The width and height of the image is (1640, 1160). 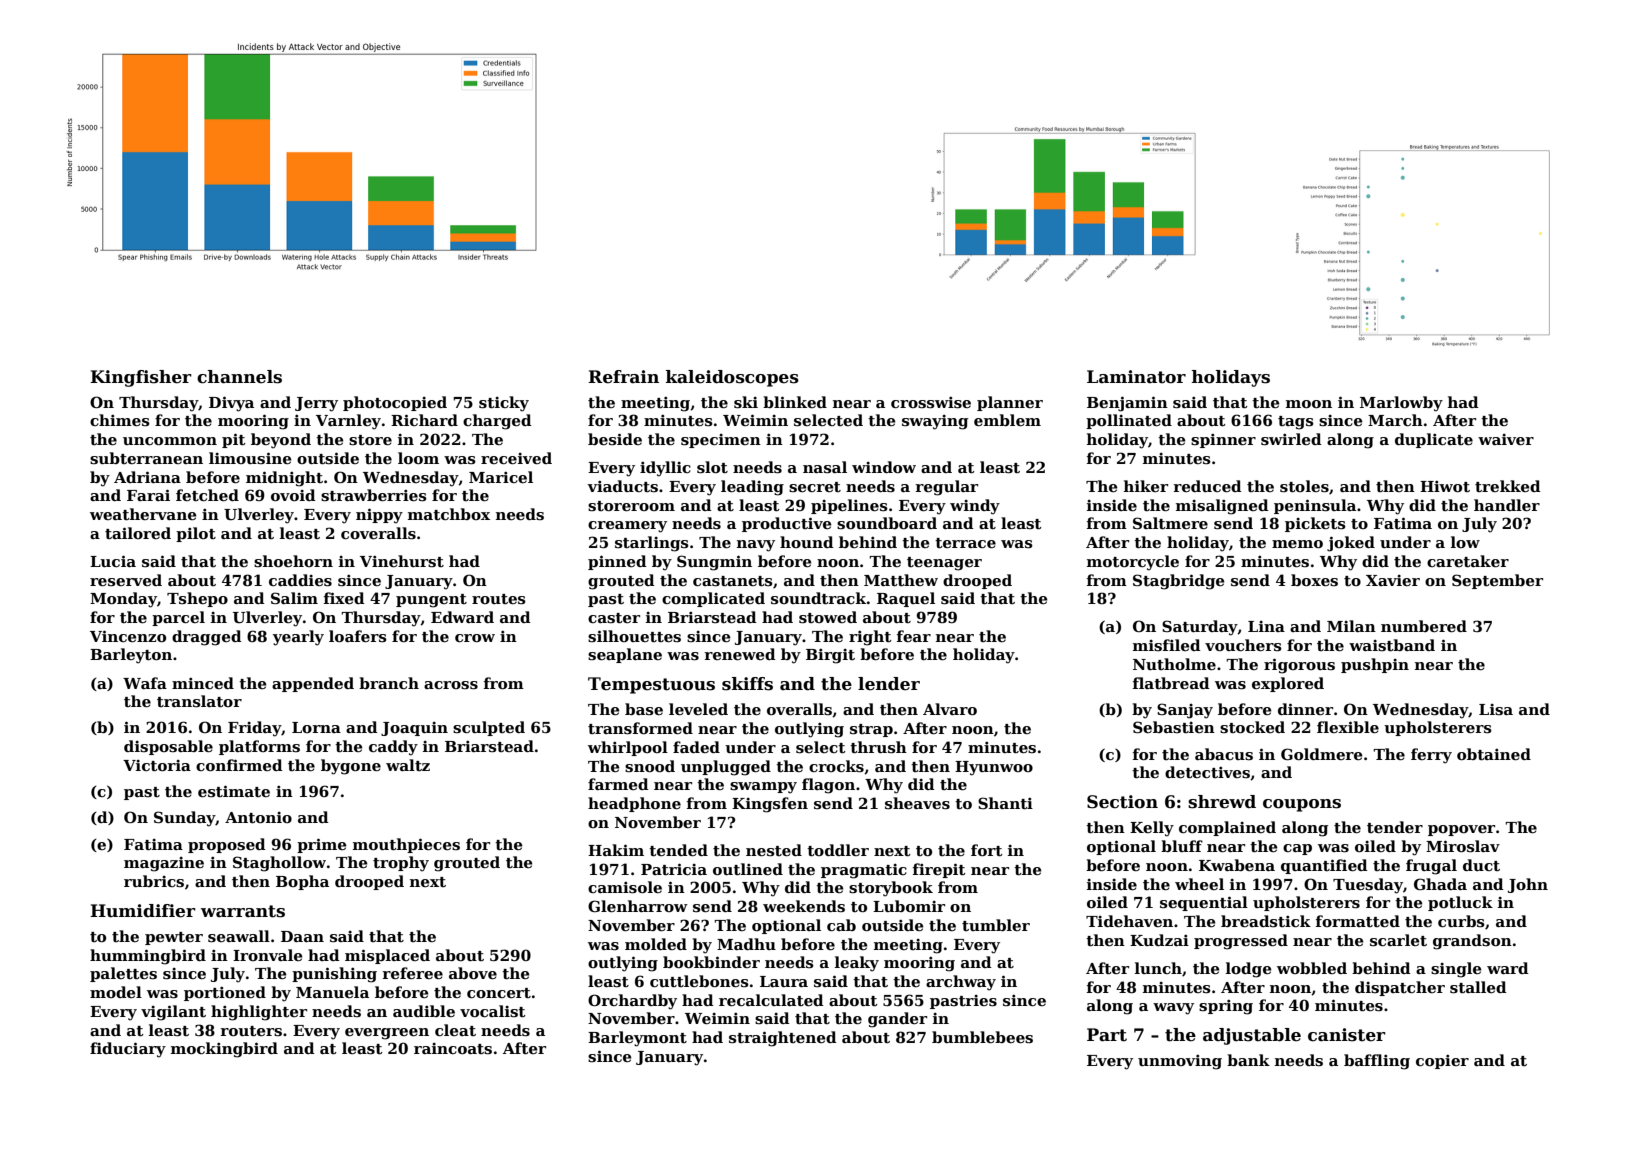 What do you see at coordinates (615, 439) in the image?
I see `beside` at bounding box center [615, 439].
